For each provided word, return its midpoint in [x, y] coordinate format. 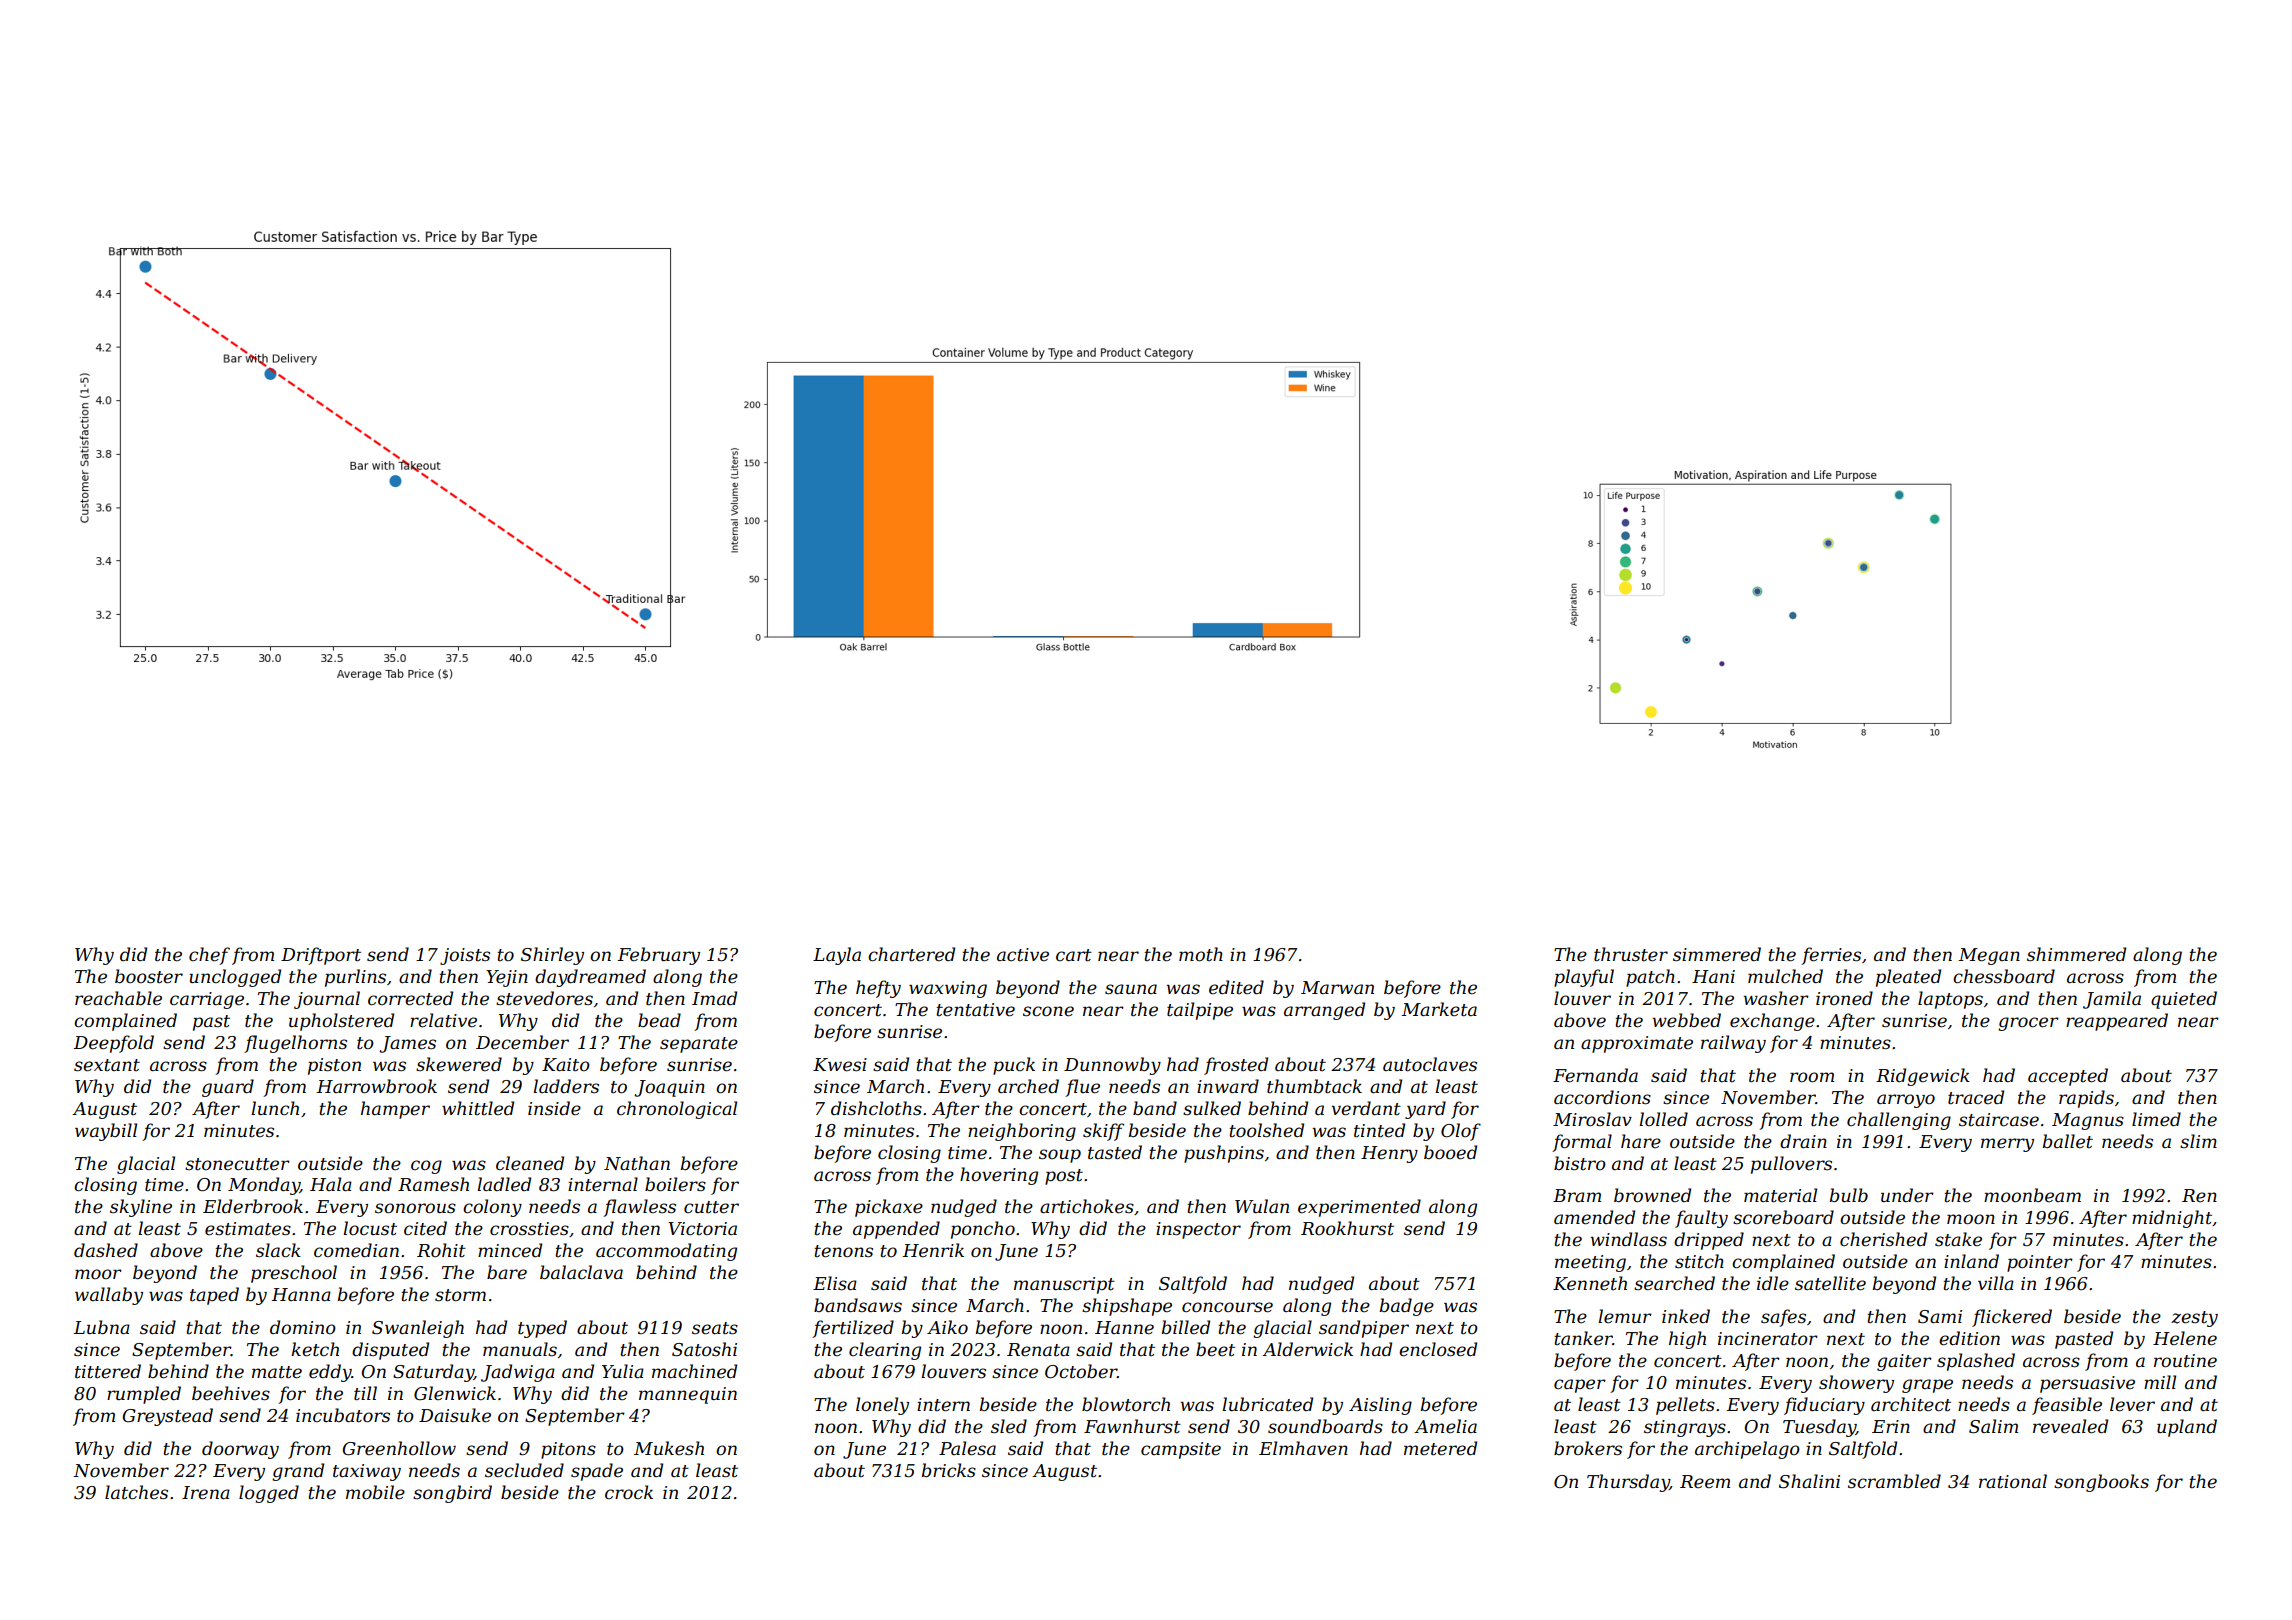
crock [629, 1492]
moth [1201, 954]
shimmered [2076, 954]
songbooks [2101, 1483]
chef [209, 956]
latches [136, 1492]
